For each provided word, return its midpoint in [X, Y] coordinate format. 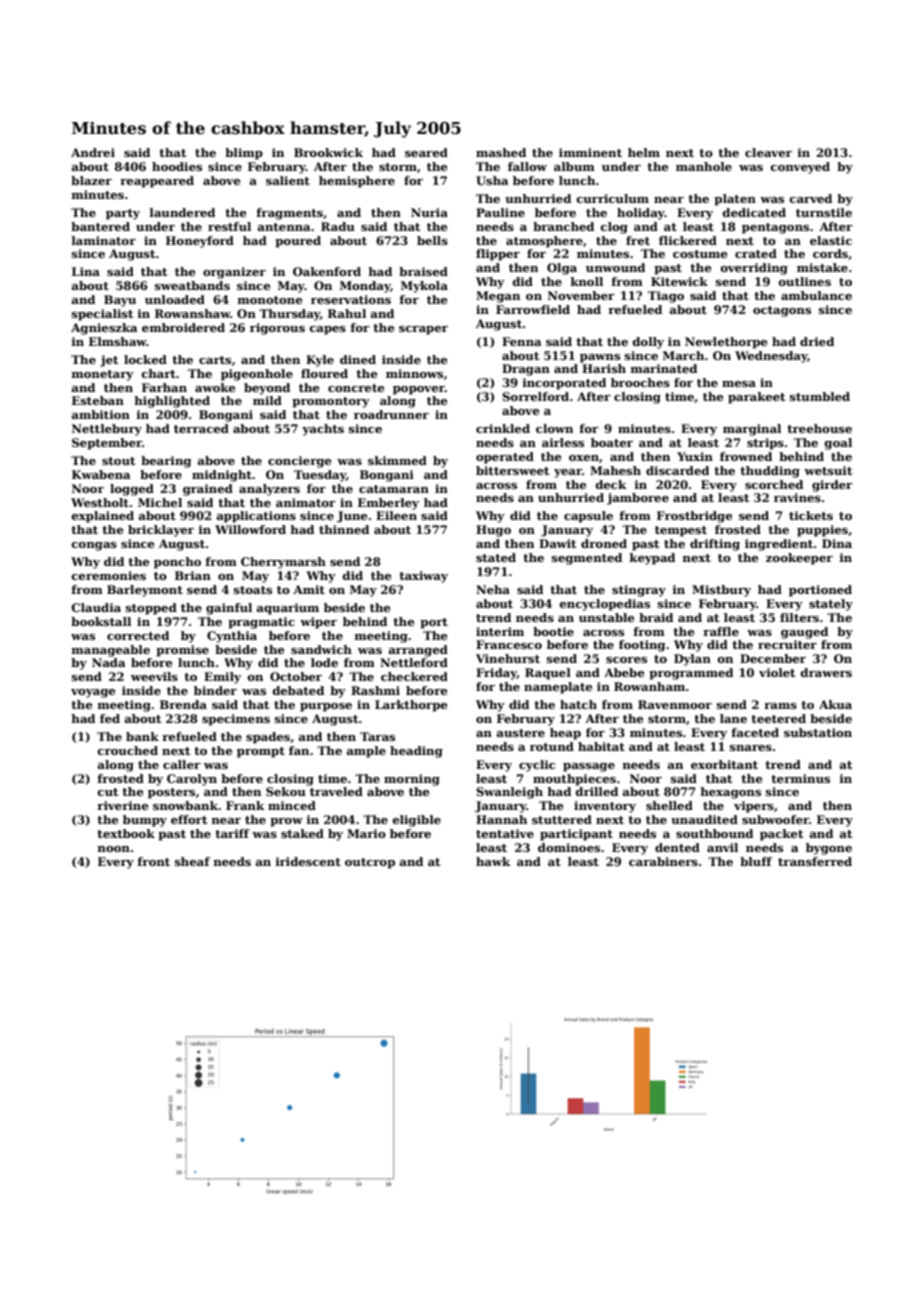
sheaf [192, 861]
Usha [492, 180]
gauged [804, 633]
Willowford [250, 529]
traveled [336, 791]
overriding [754, 269]
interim [500, 631]
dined [358, 359]
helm [644, 152]
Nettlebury [107, 430]
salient [288, 180]
